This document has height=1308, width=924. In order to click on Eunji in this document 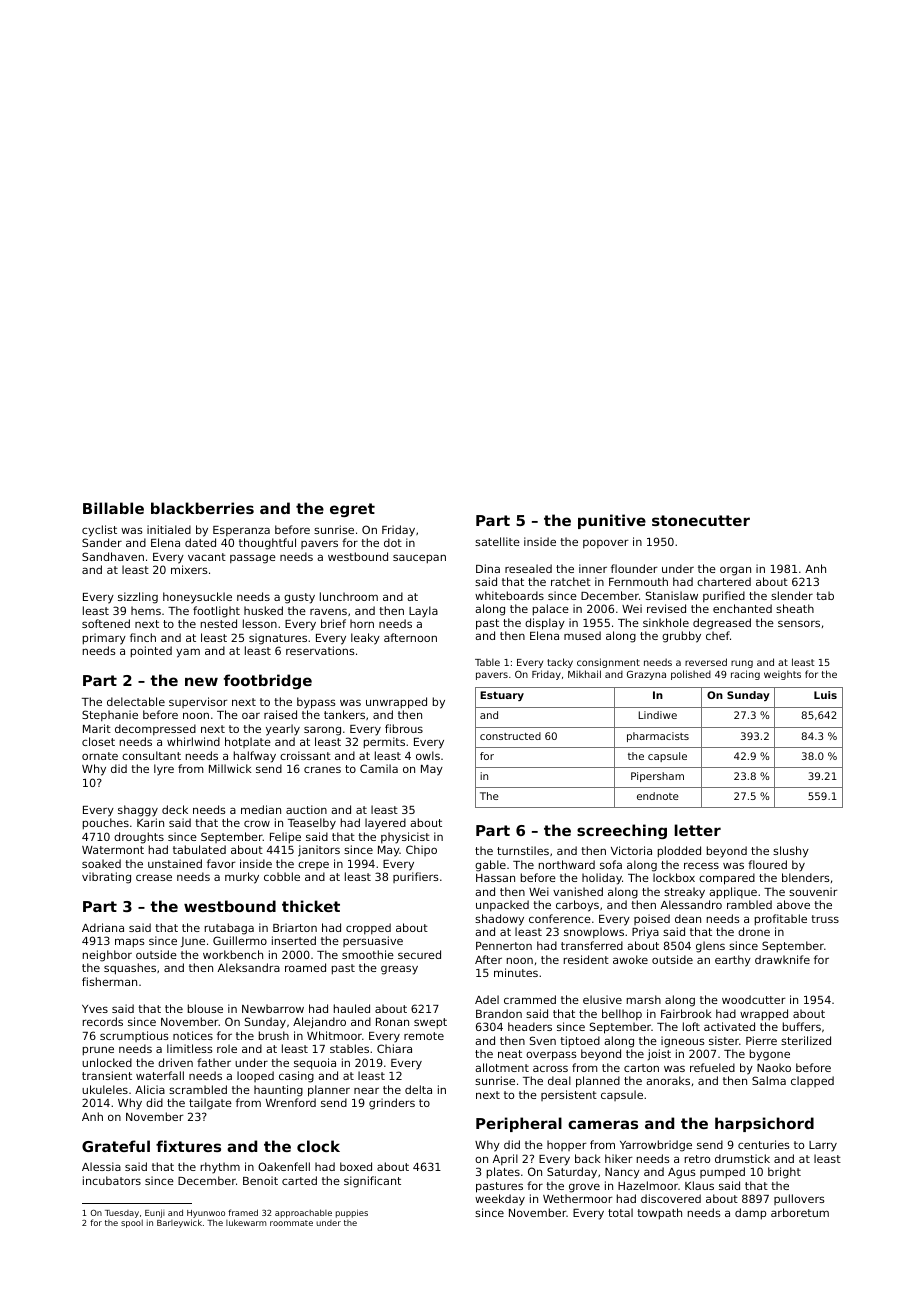, I will do `click(155, 1213)`.
